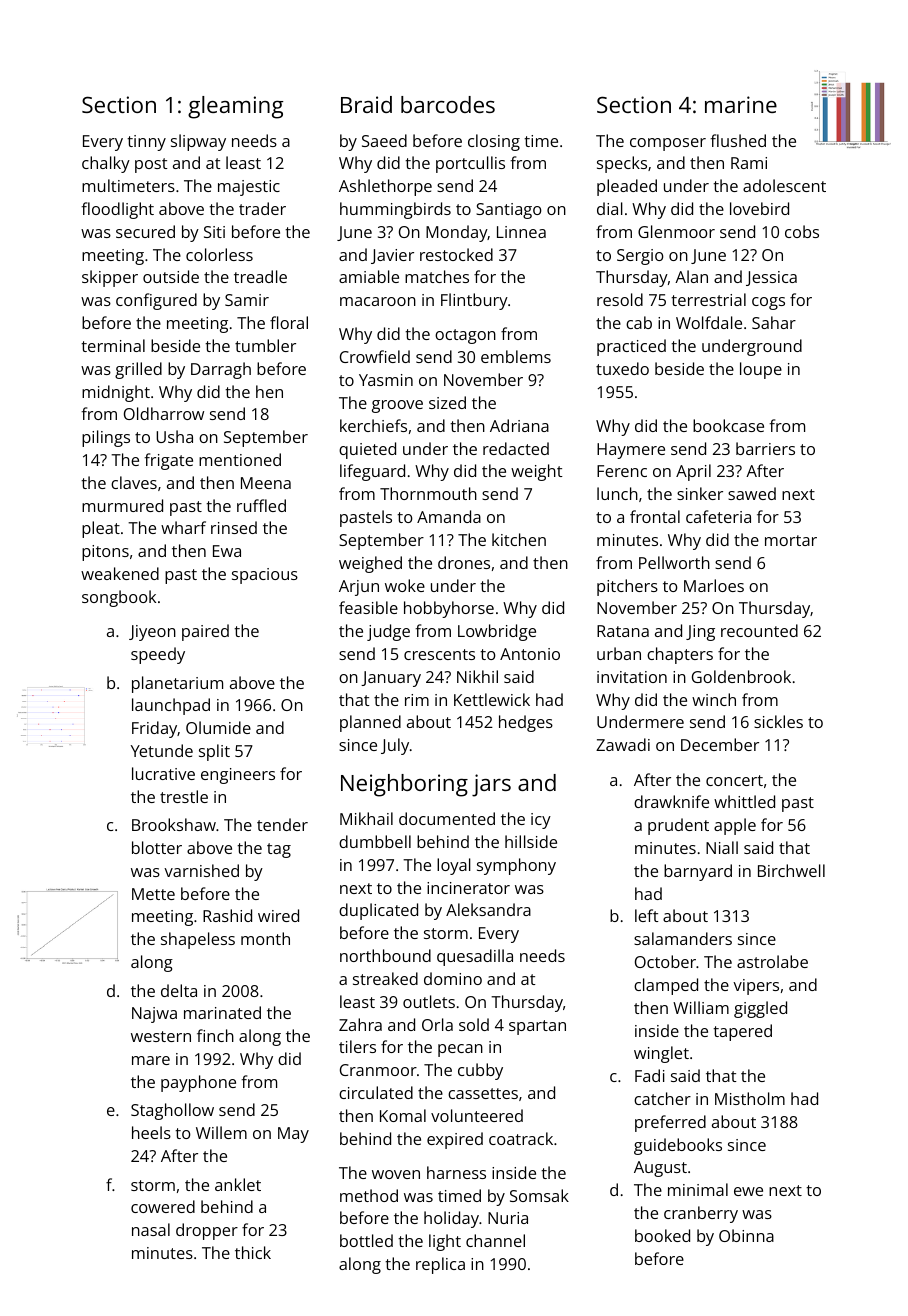  I want to click on Zawadi, so click(623, 744).
